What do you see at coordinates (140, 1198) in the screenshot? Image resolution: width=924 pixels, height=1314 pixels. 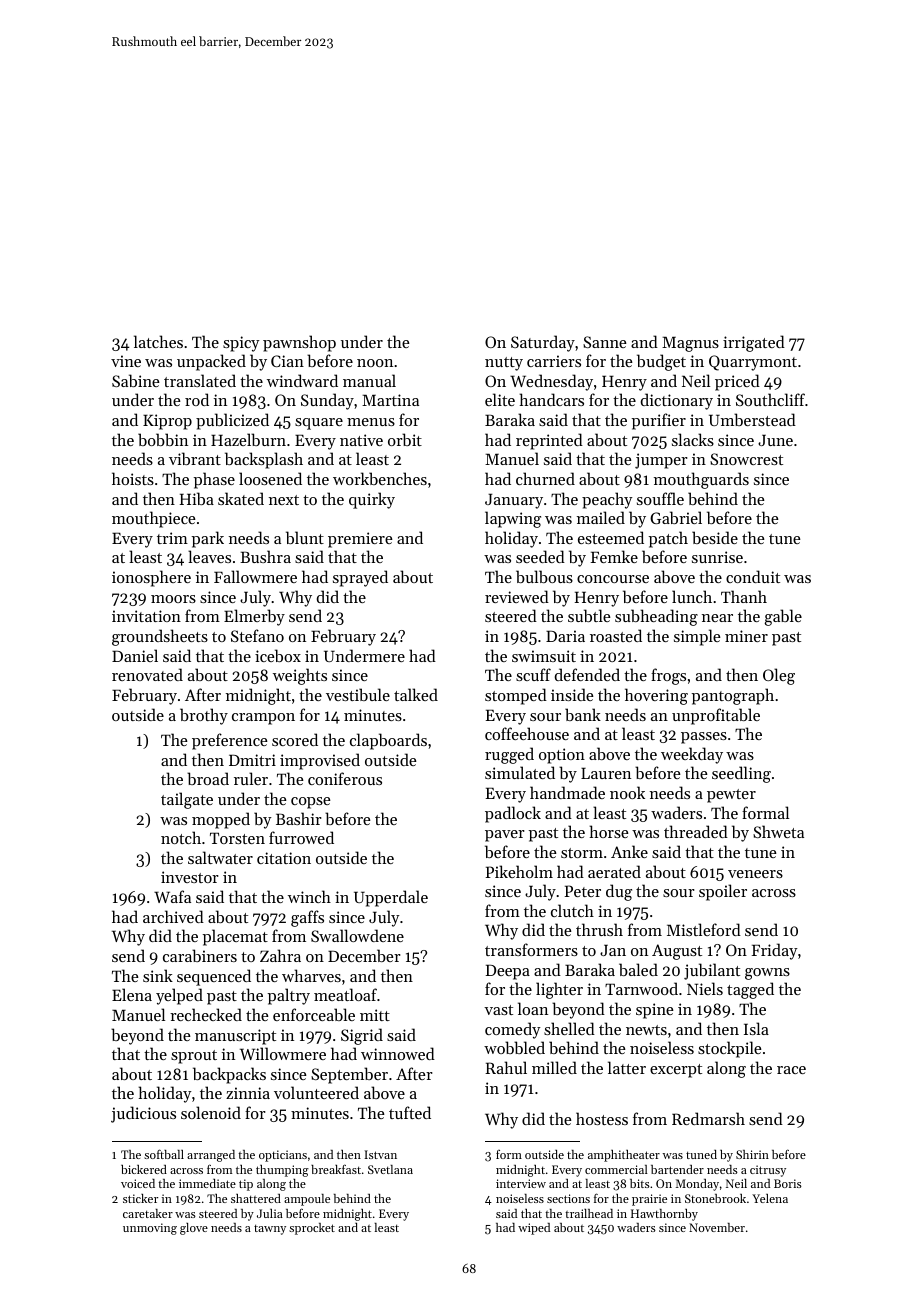 I see `sticker` at bounding box center [140, 1198].
